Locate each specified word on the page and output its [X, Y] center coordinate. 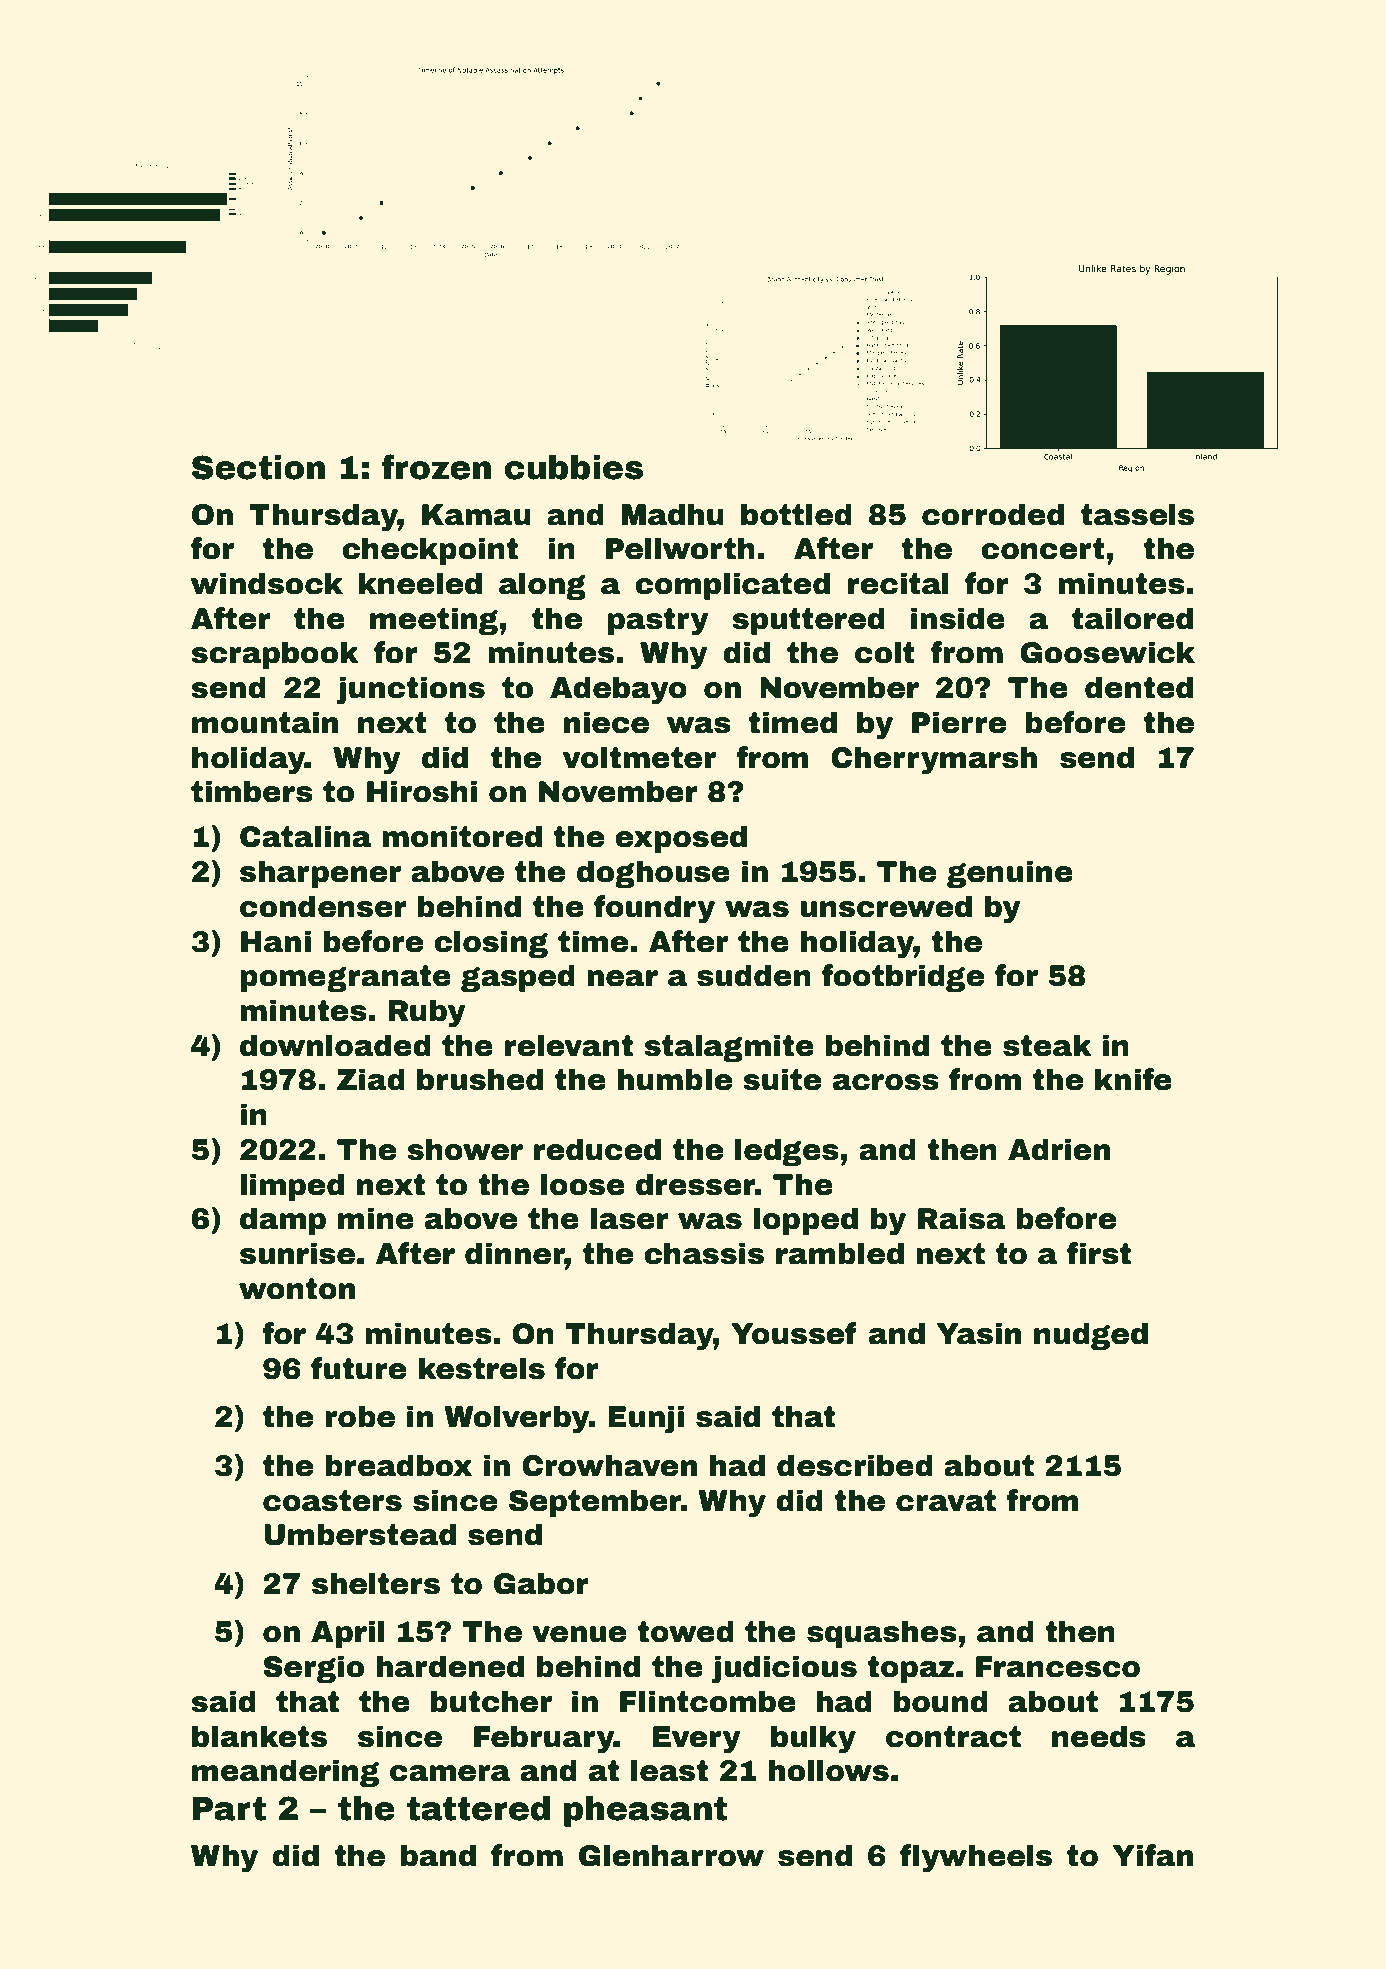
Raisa [961, 1218]
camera [450, 1773]
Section [258, 467]
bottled [796, 514]
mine [376, 1218]
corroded [993, 514]
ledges [787, 1152]
